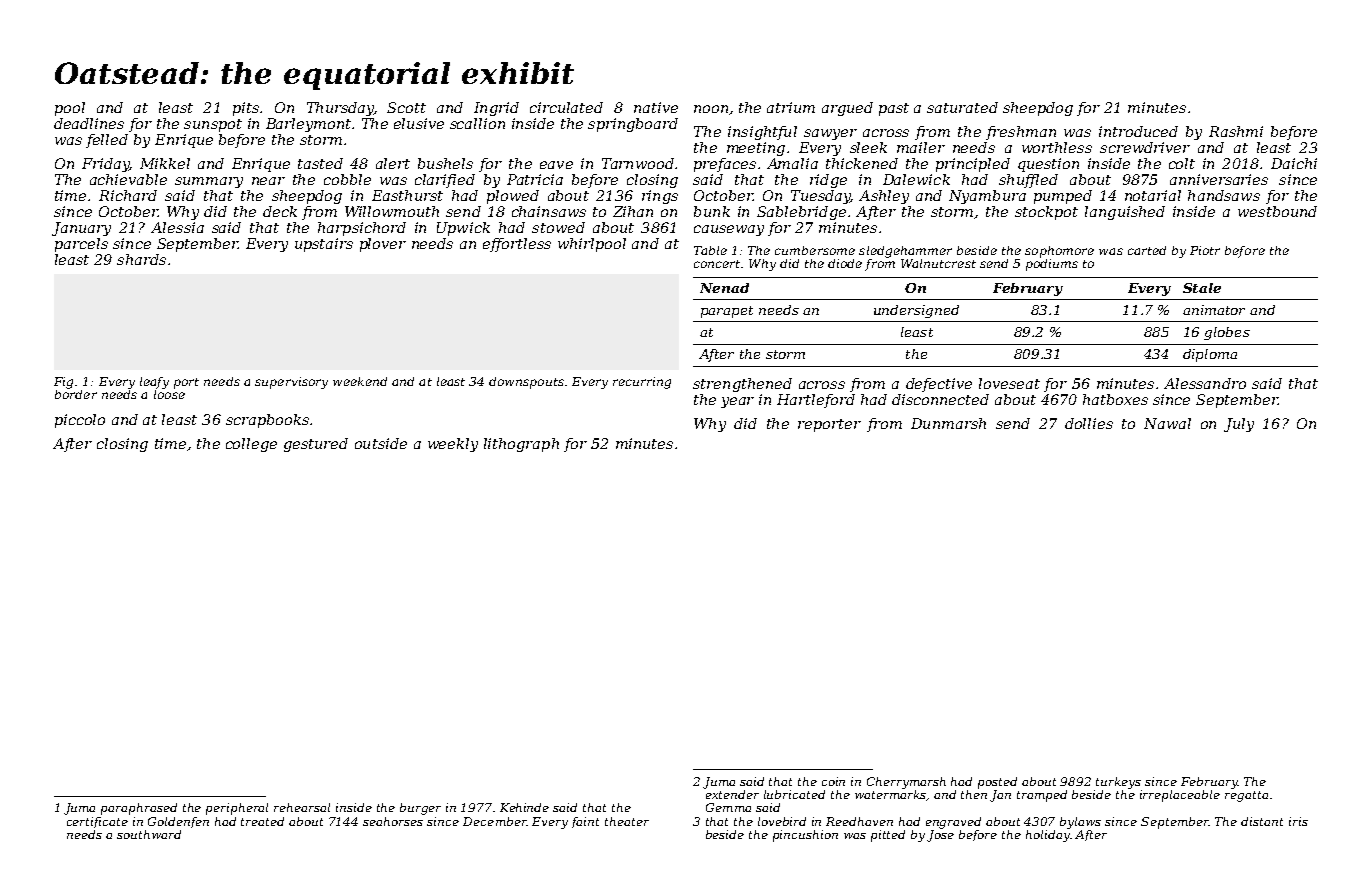 This page has height=887, width=1372. What do you see at coordinates (1118, 783) in the page?
I see `turkeys` at bounding box center [1118, 783].
